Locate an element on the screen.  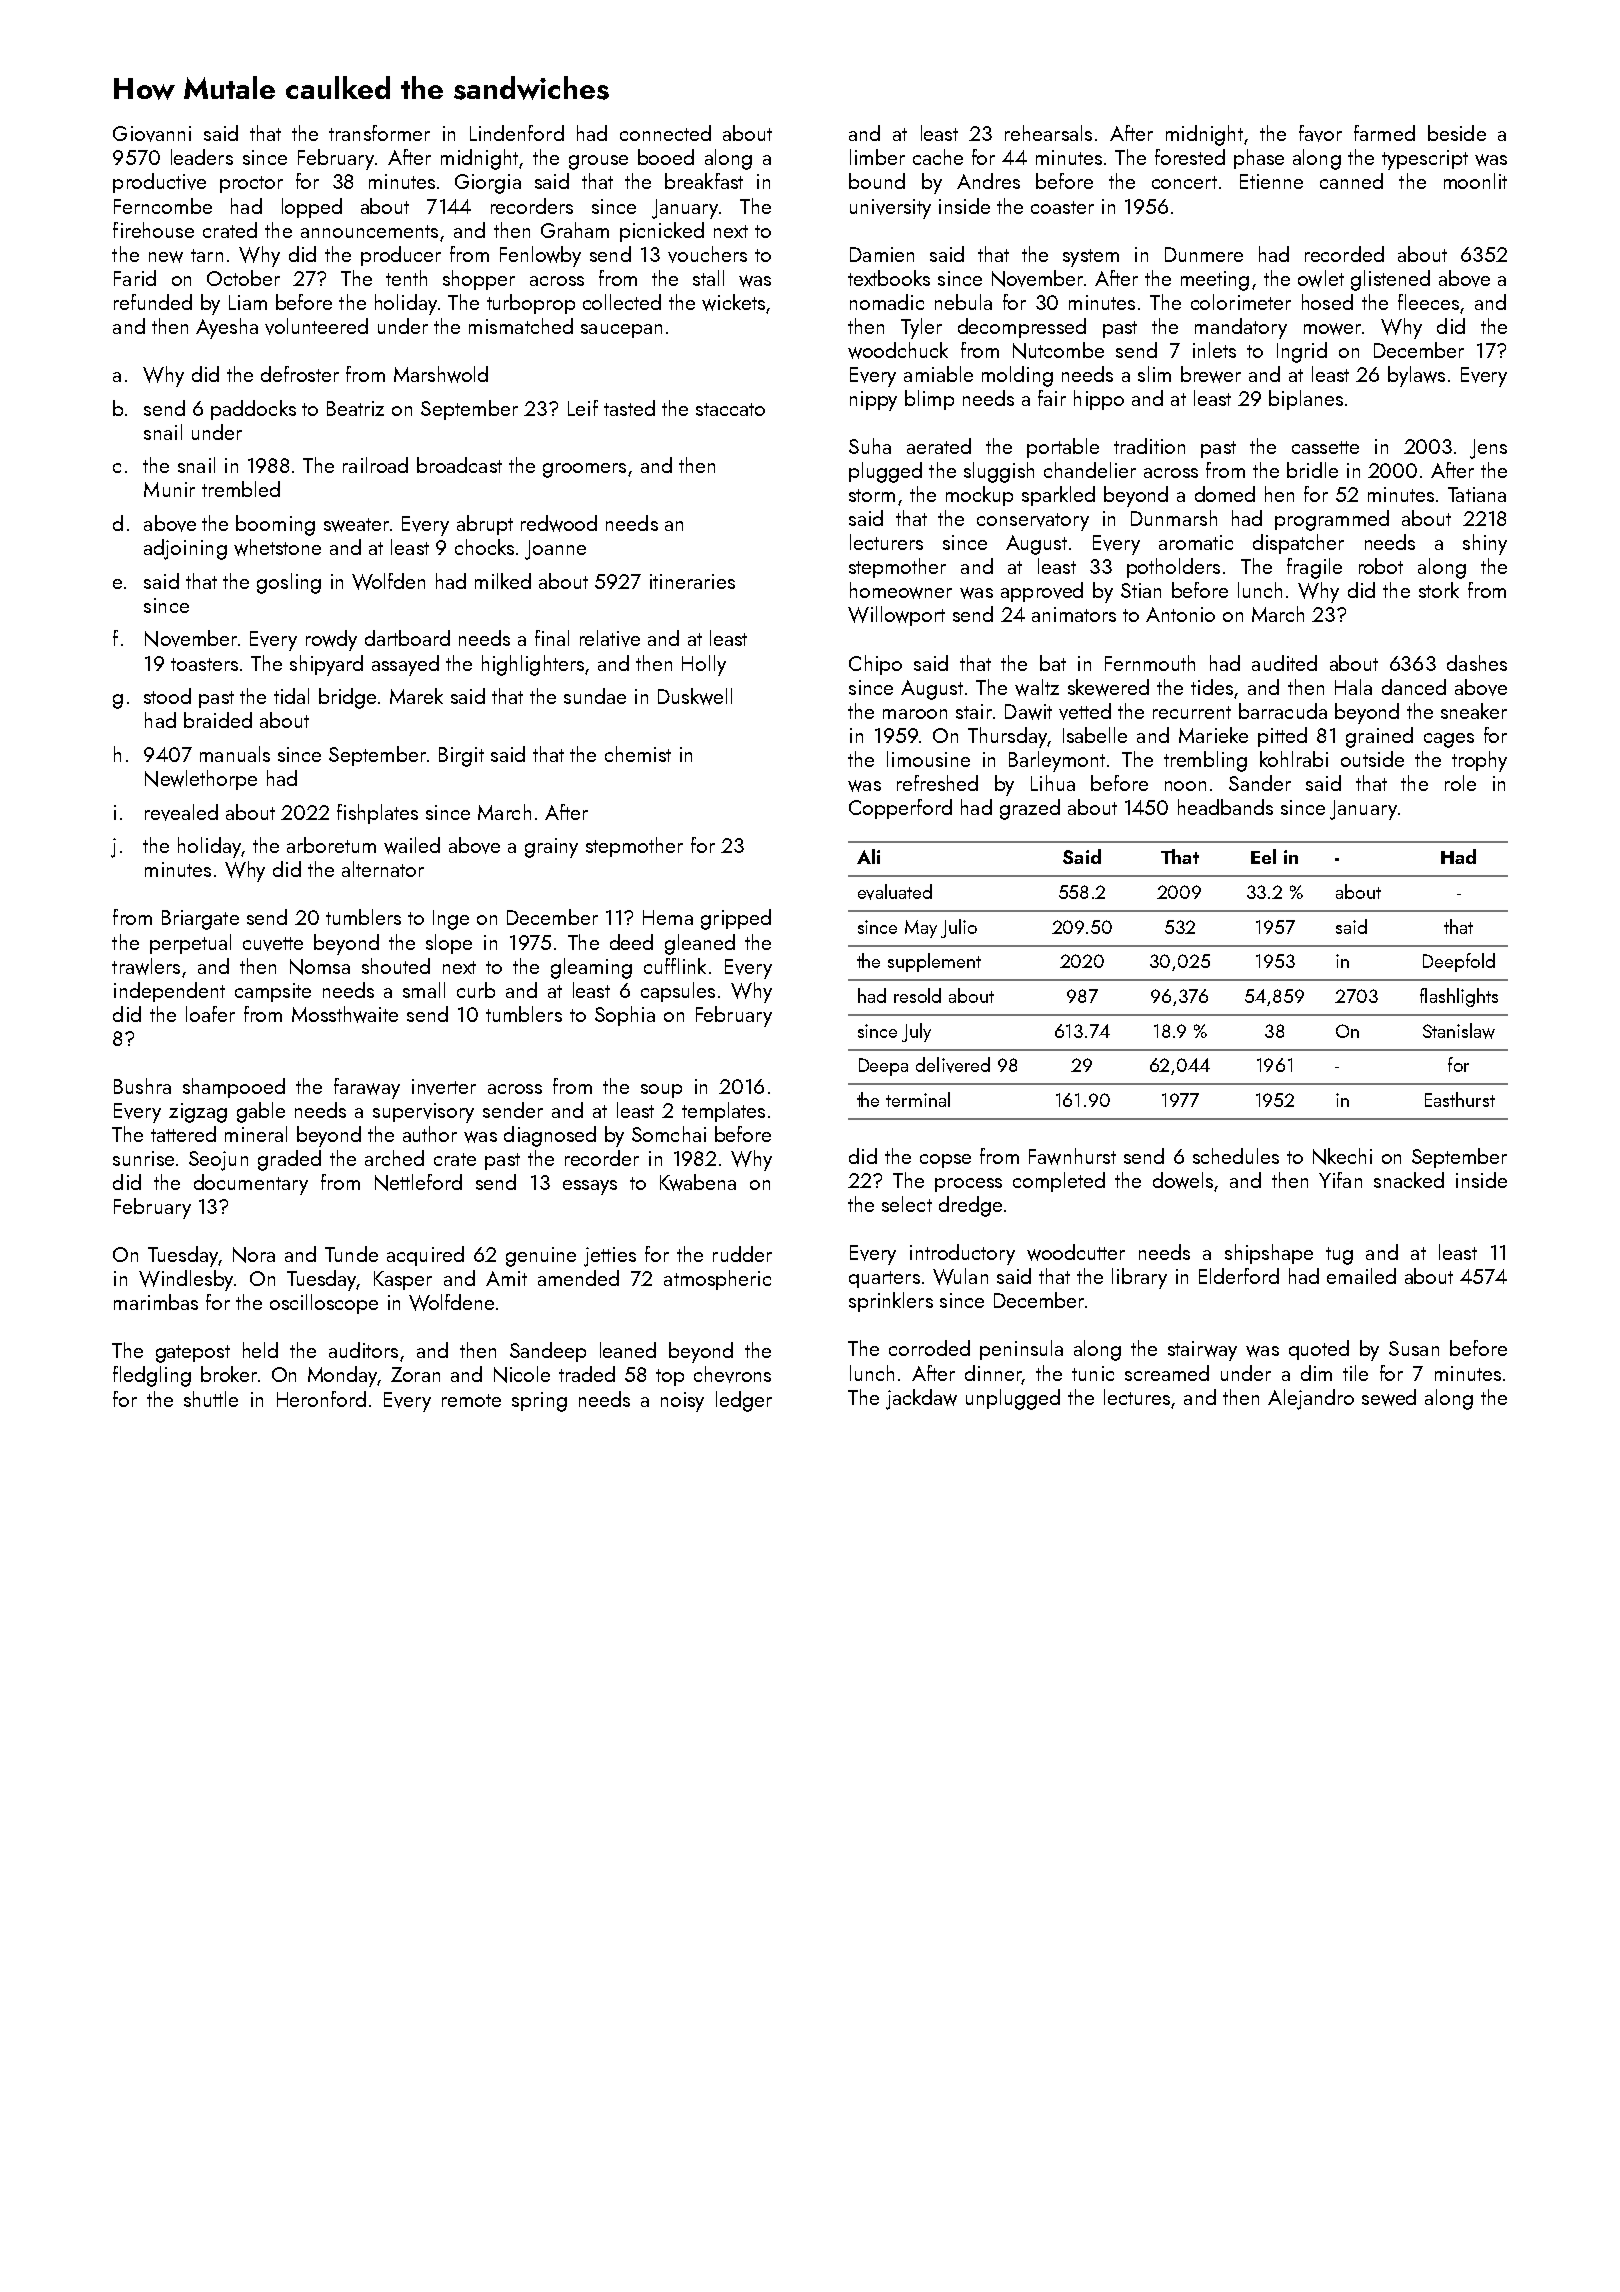
July is located at coordinates (916, 1032).
